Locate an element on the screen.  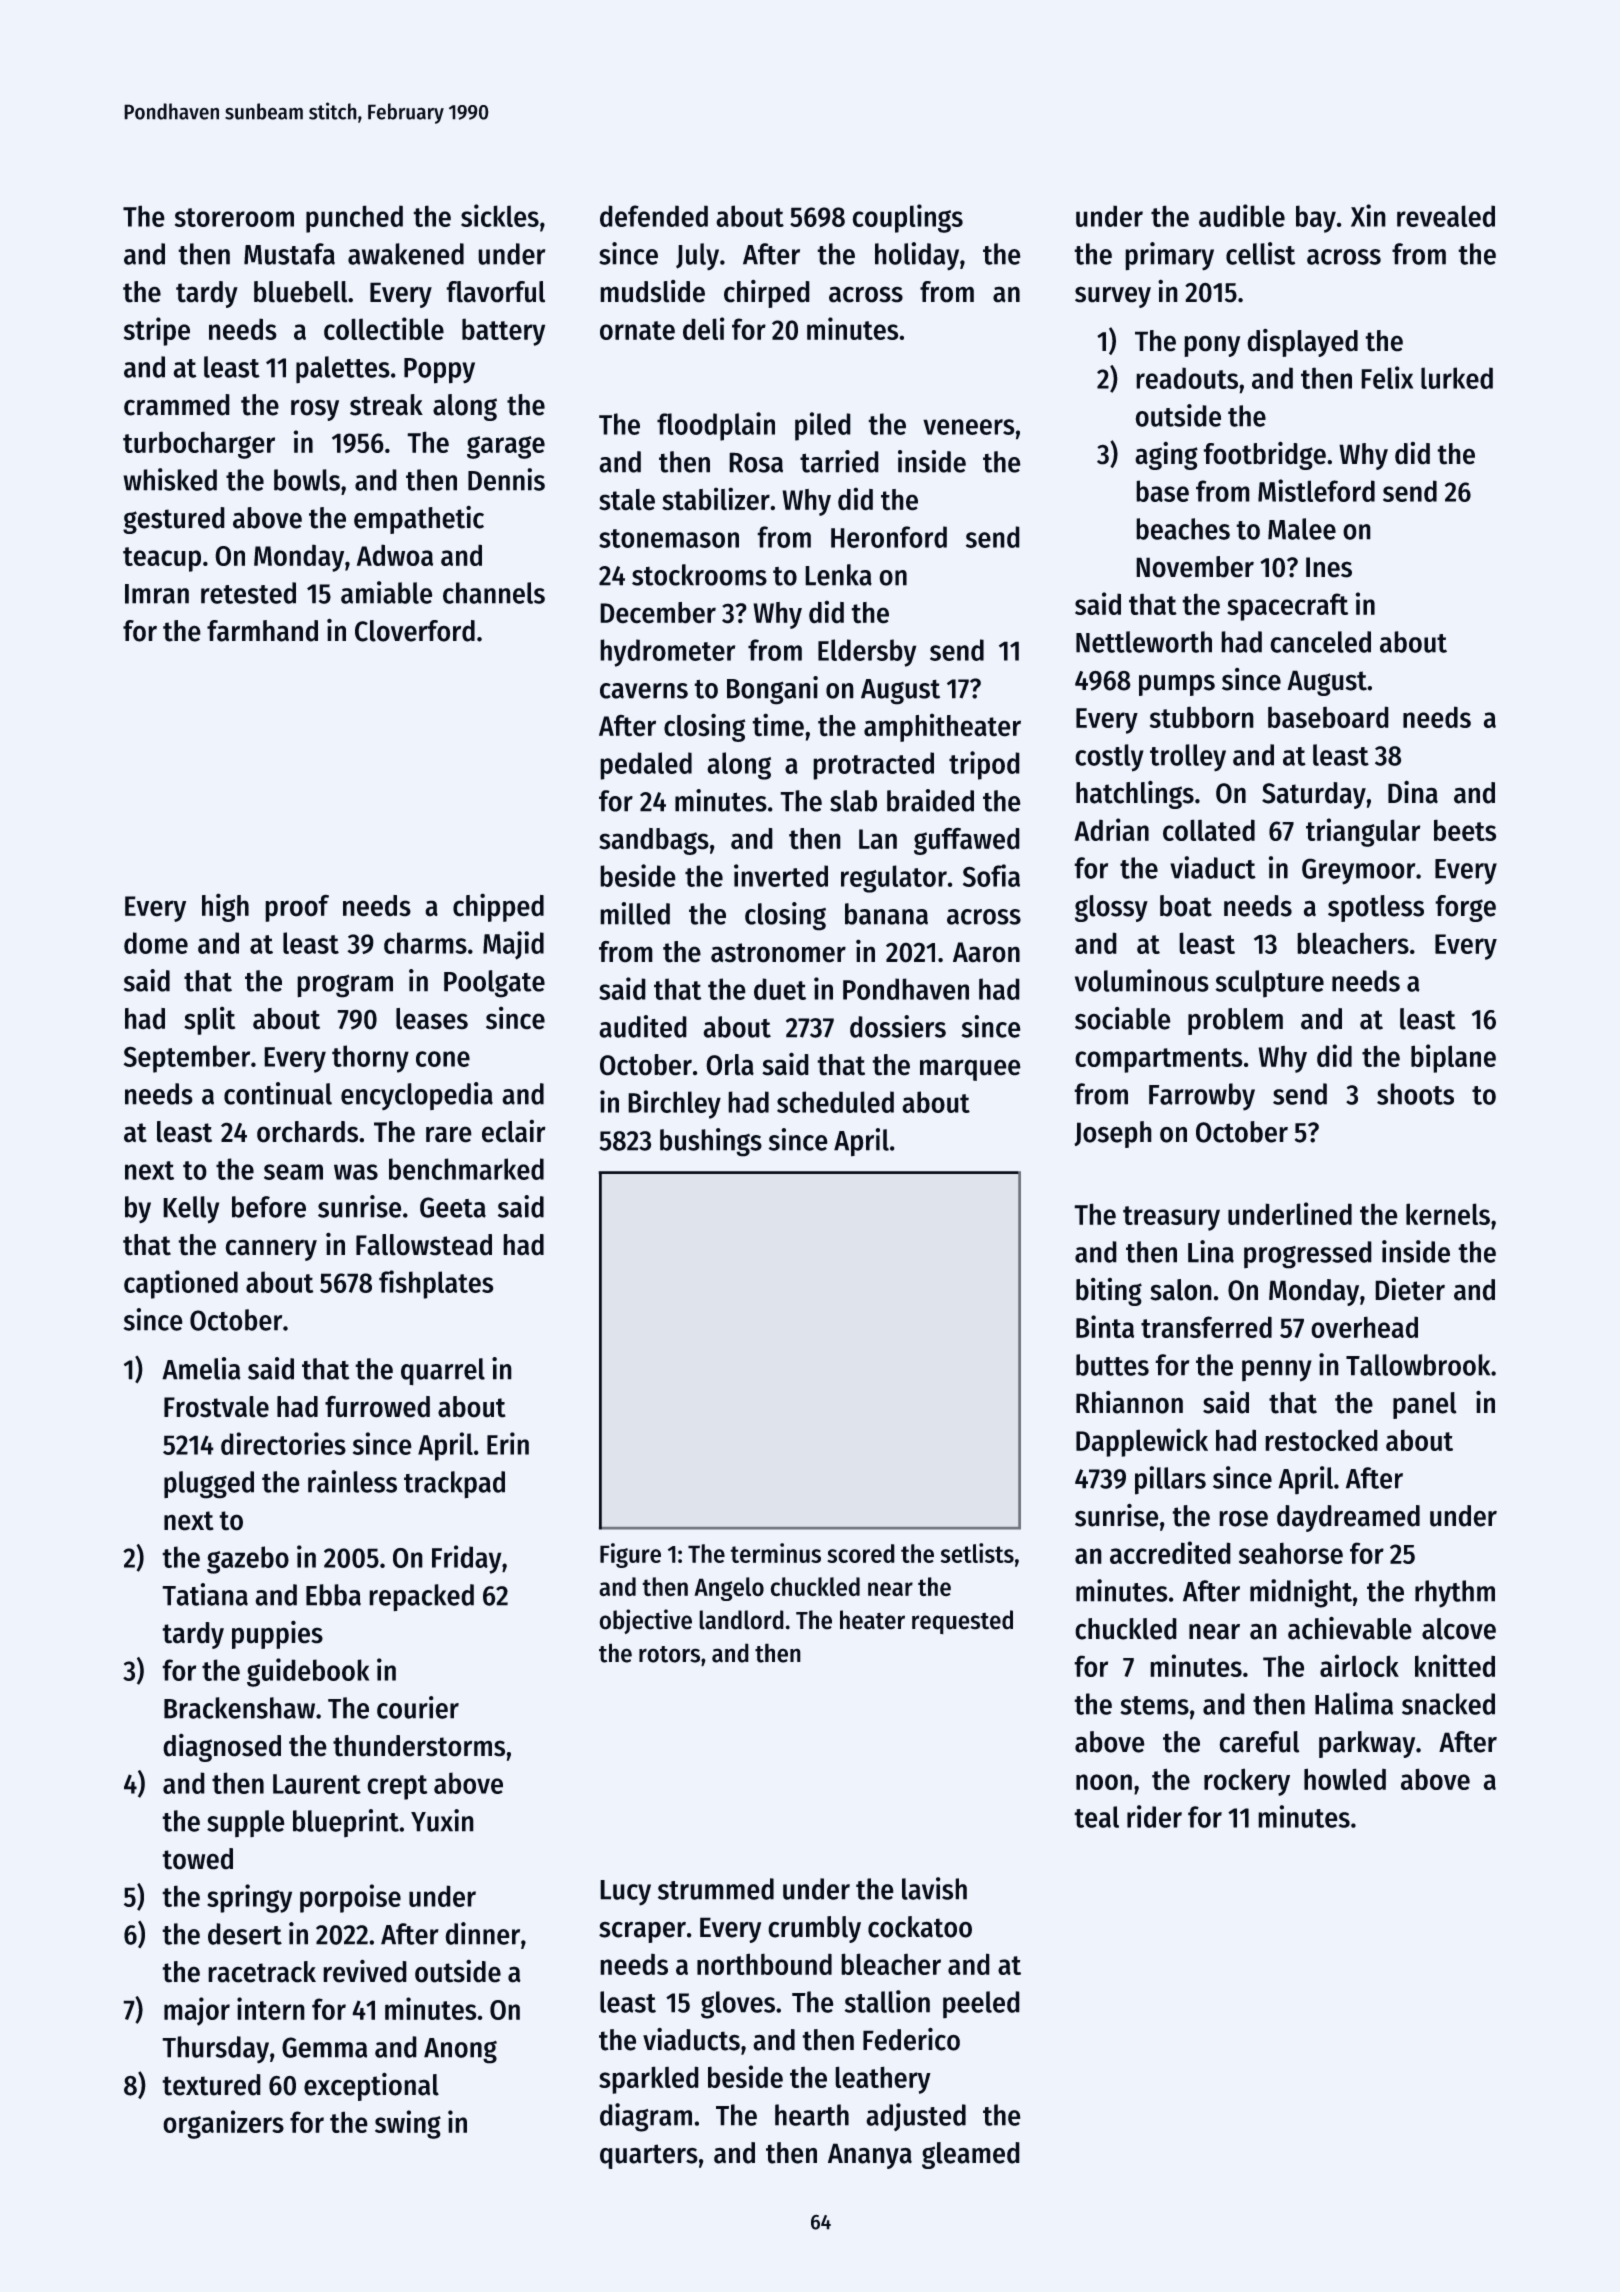
couplings is located at coordinates (908, 218).
